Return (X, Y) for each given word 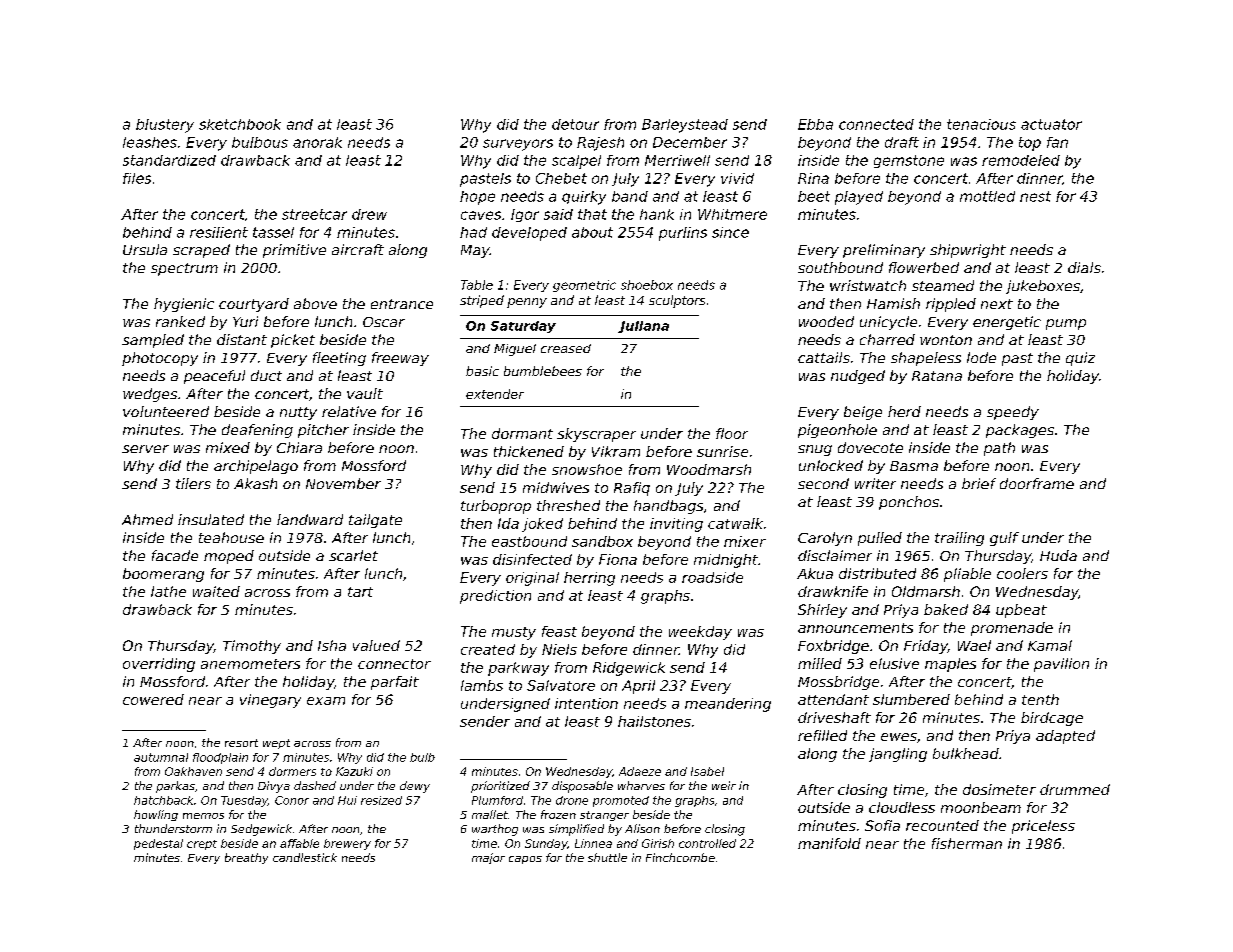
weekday (700, 633)
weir (724, 785)
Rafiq (632, 489)
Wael (974, 645)
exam (326, 701)
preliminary (884, 251)
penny (527, 303)
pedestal (158, 844)
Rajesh (600, 144)
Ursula (145, 249)
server (145, 449)
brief (979, 483)
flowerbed (924, 267)
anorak (317, 142)
